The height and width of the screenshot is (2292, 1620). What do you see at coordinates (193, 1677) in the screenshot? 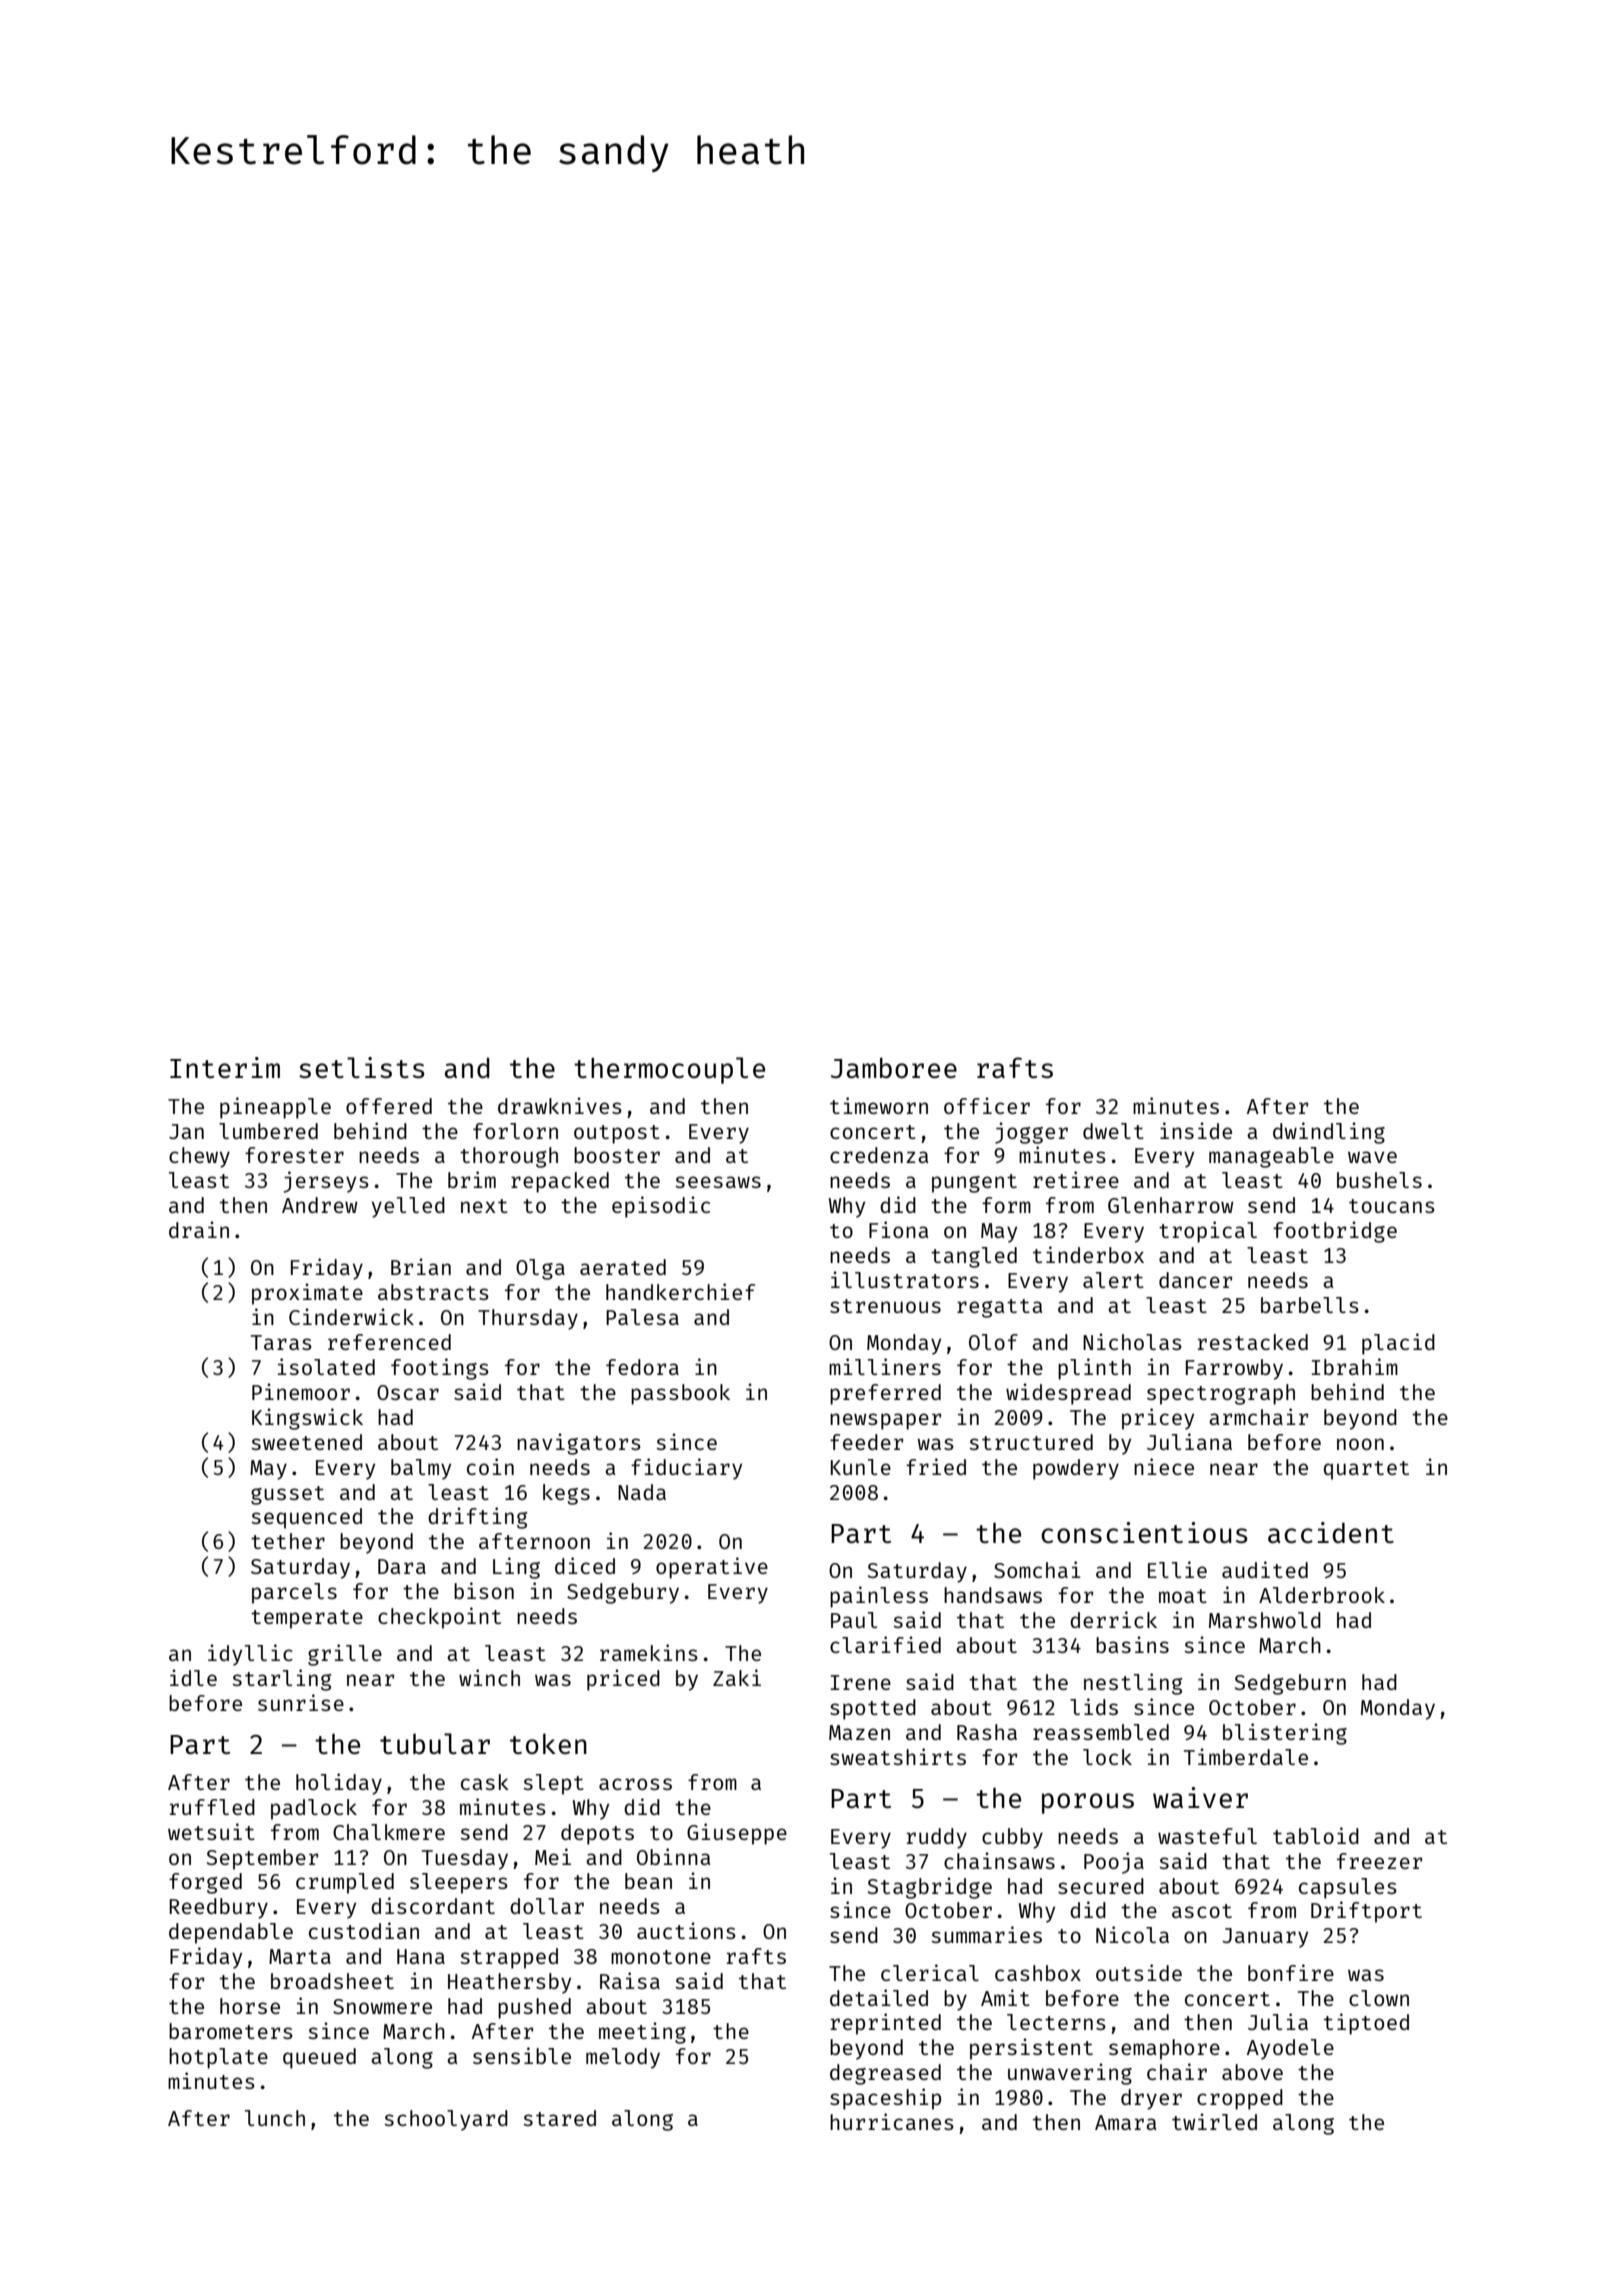
I see `idle` at bounding box center [193, 1677].
